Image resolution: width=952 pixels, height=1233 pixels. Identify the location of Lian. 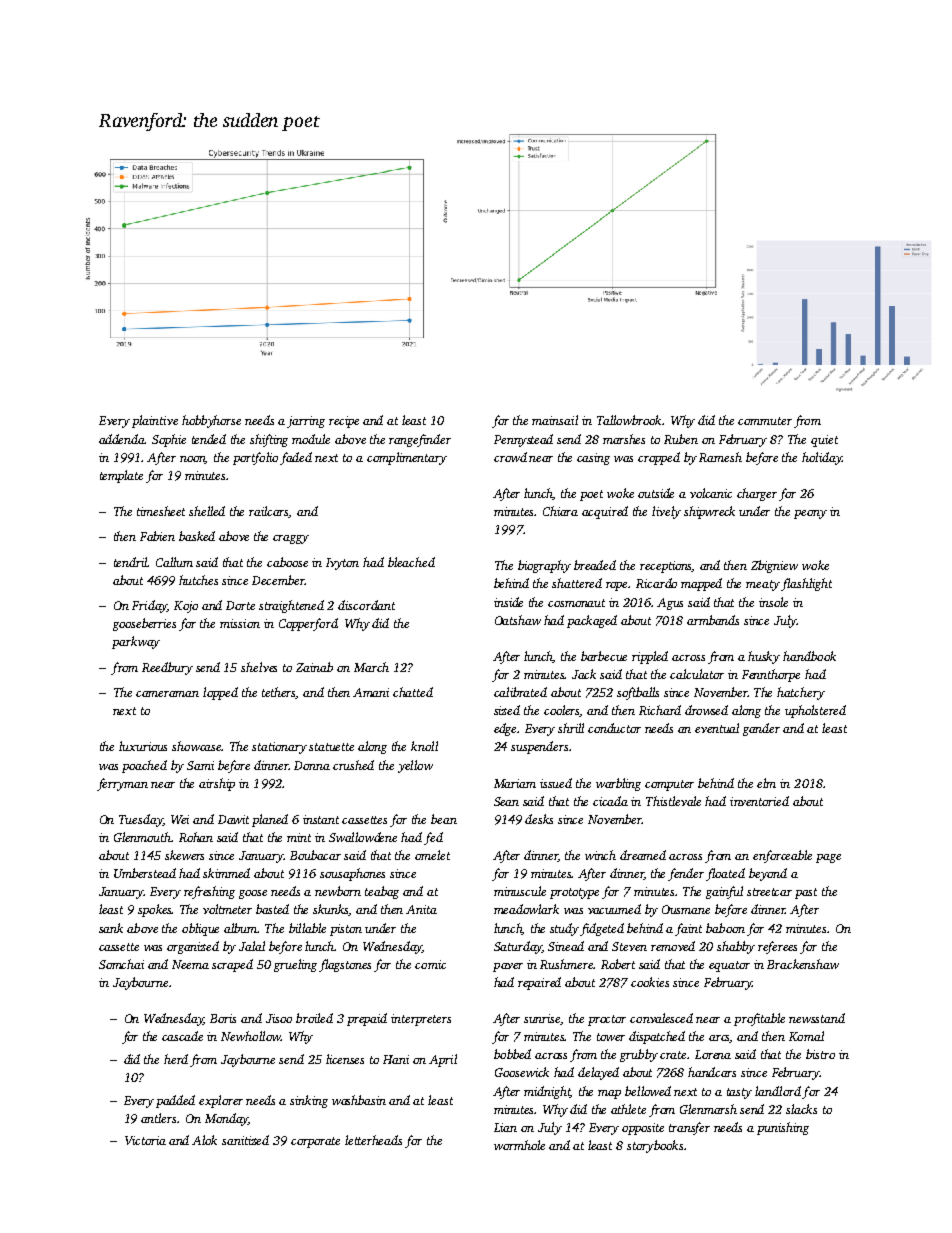
(505, 1127).
